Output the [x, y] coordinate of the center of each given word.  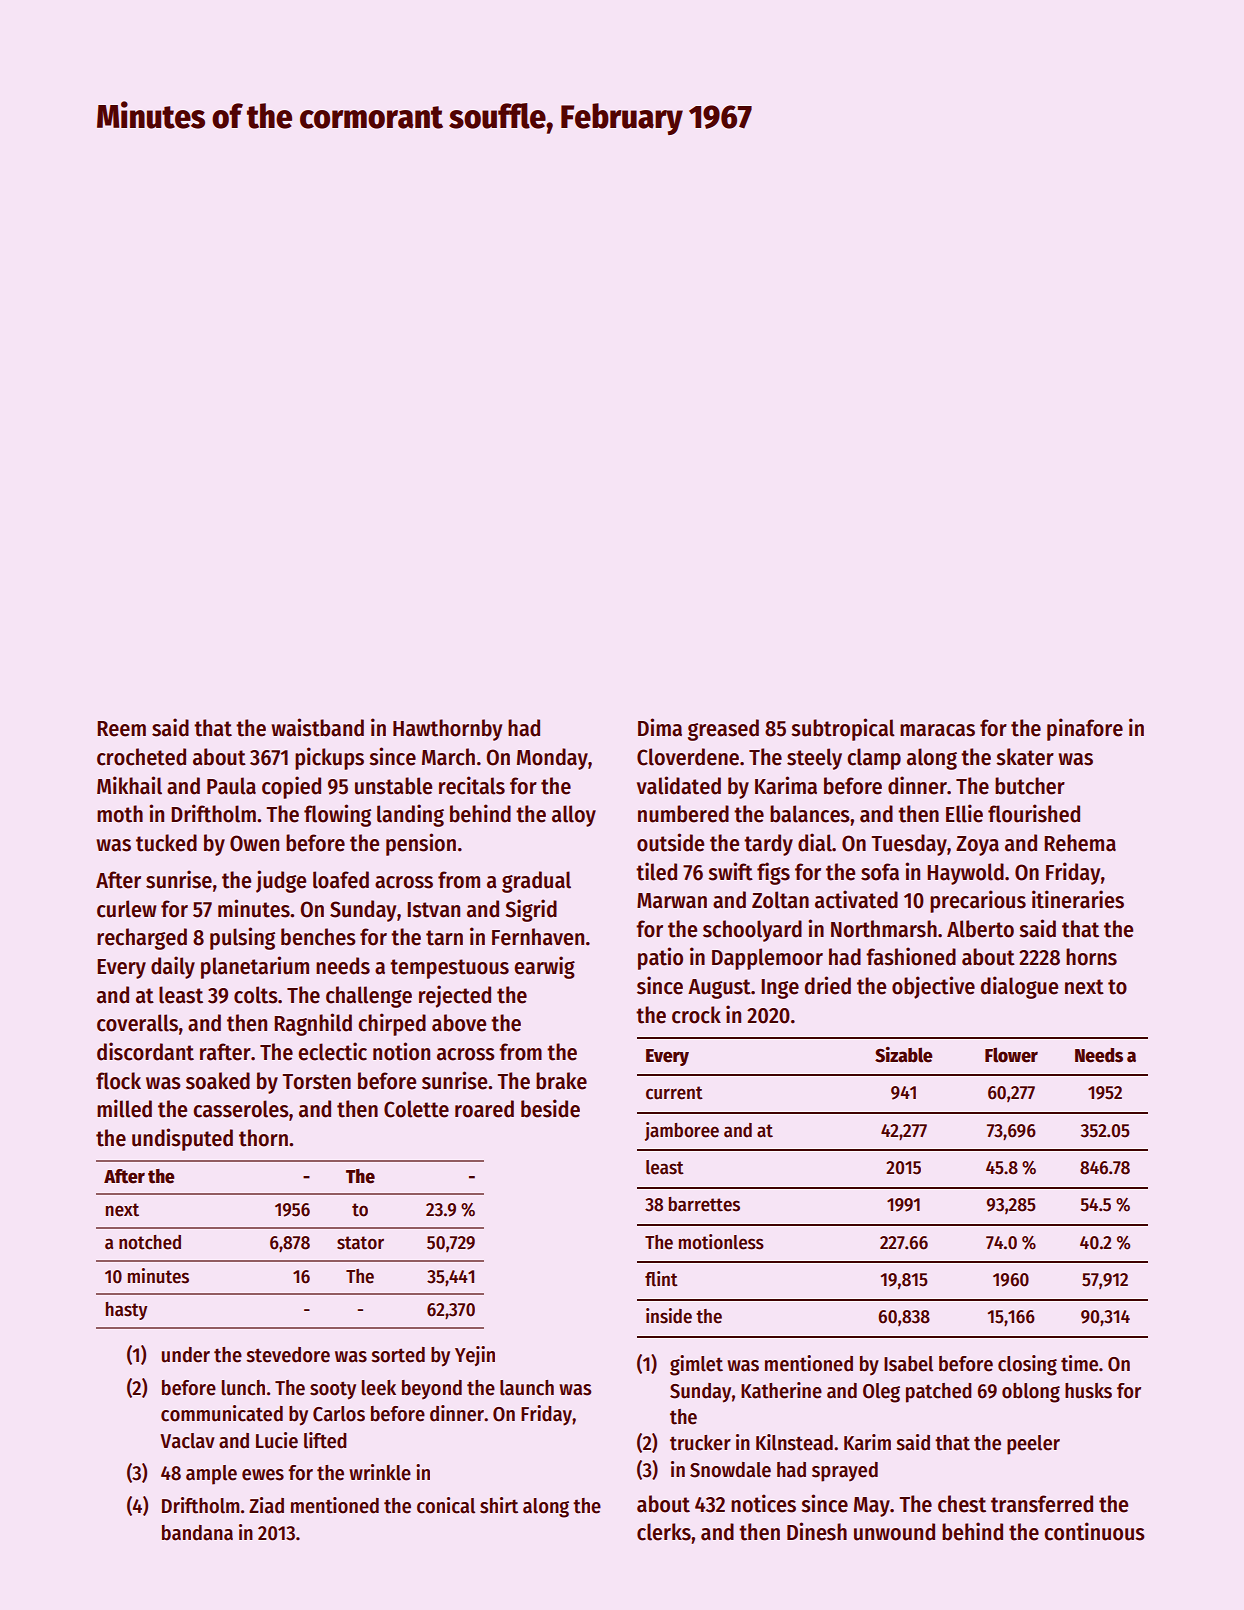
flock [118, 1081]
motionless [721, 1242]
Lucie [277, 1440]
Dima [660, 727]
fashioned [911, 956]
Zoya [977, 846]
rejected [455, 996]
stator [360, 1243]
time [1079, 1363]
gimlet [696, 1365]
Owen [254, 843]
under [186, 1355]
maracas [937, 730]
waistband [317, 727]
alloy [574, 816]
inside [669, 1316]
